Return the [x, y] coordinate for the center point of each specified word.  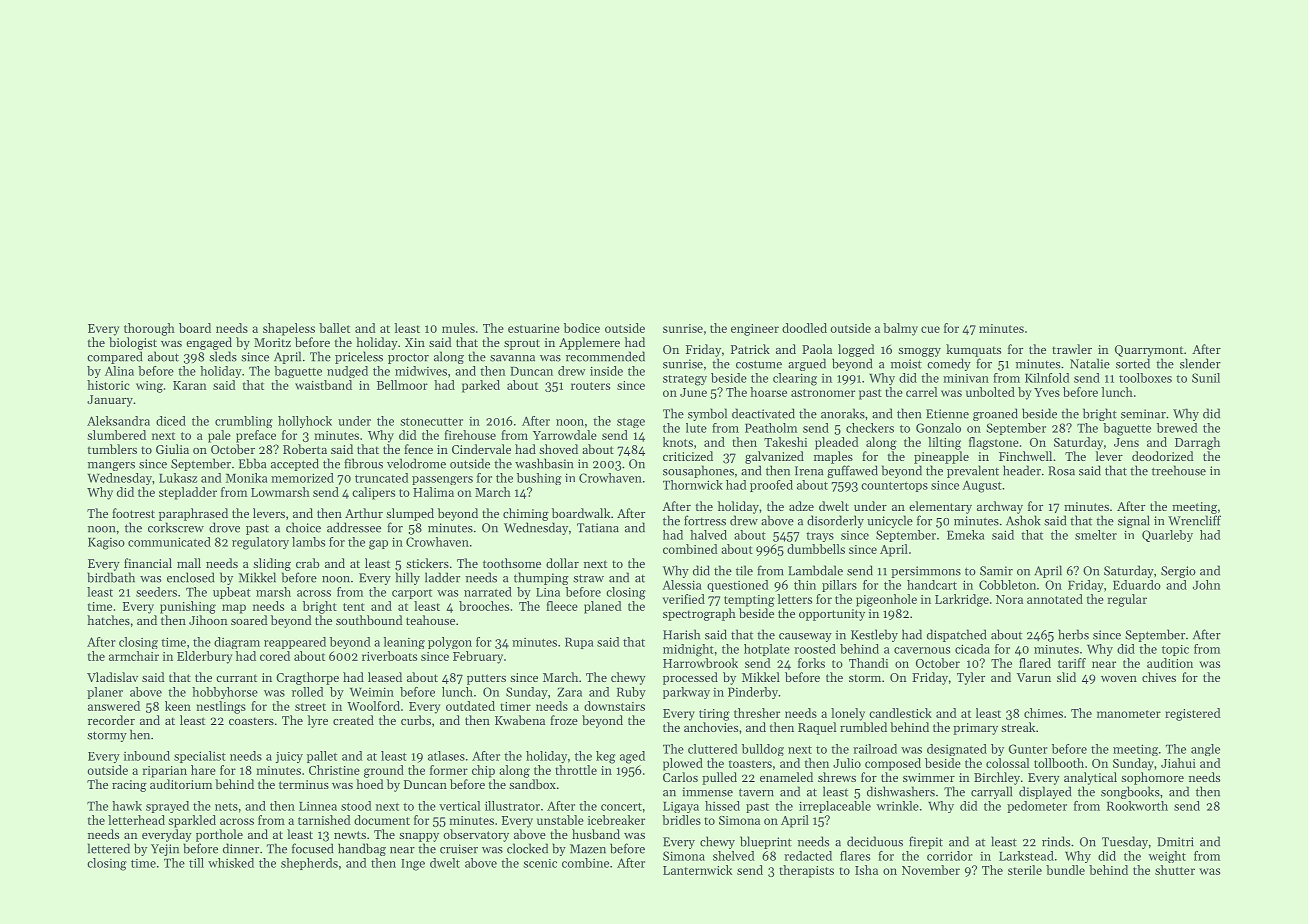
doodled [804, 328]
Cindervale [481, 449]
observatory [476, 835]
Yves [1047, 392]
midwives [421, 371]
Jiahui [1178, 763]
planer [105, 693]
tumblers [112, 449]
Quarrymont [1149, 351]
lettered [109, 848]
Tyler [971, 678]
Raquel [817, 728]
